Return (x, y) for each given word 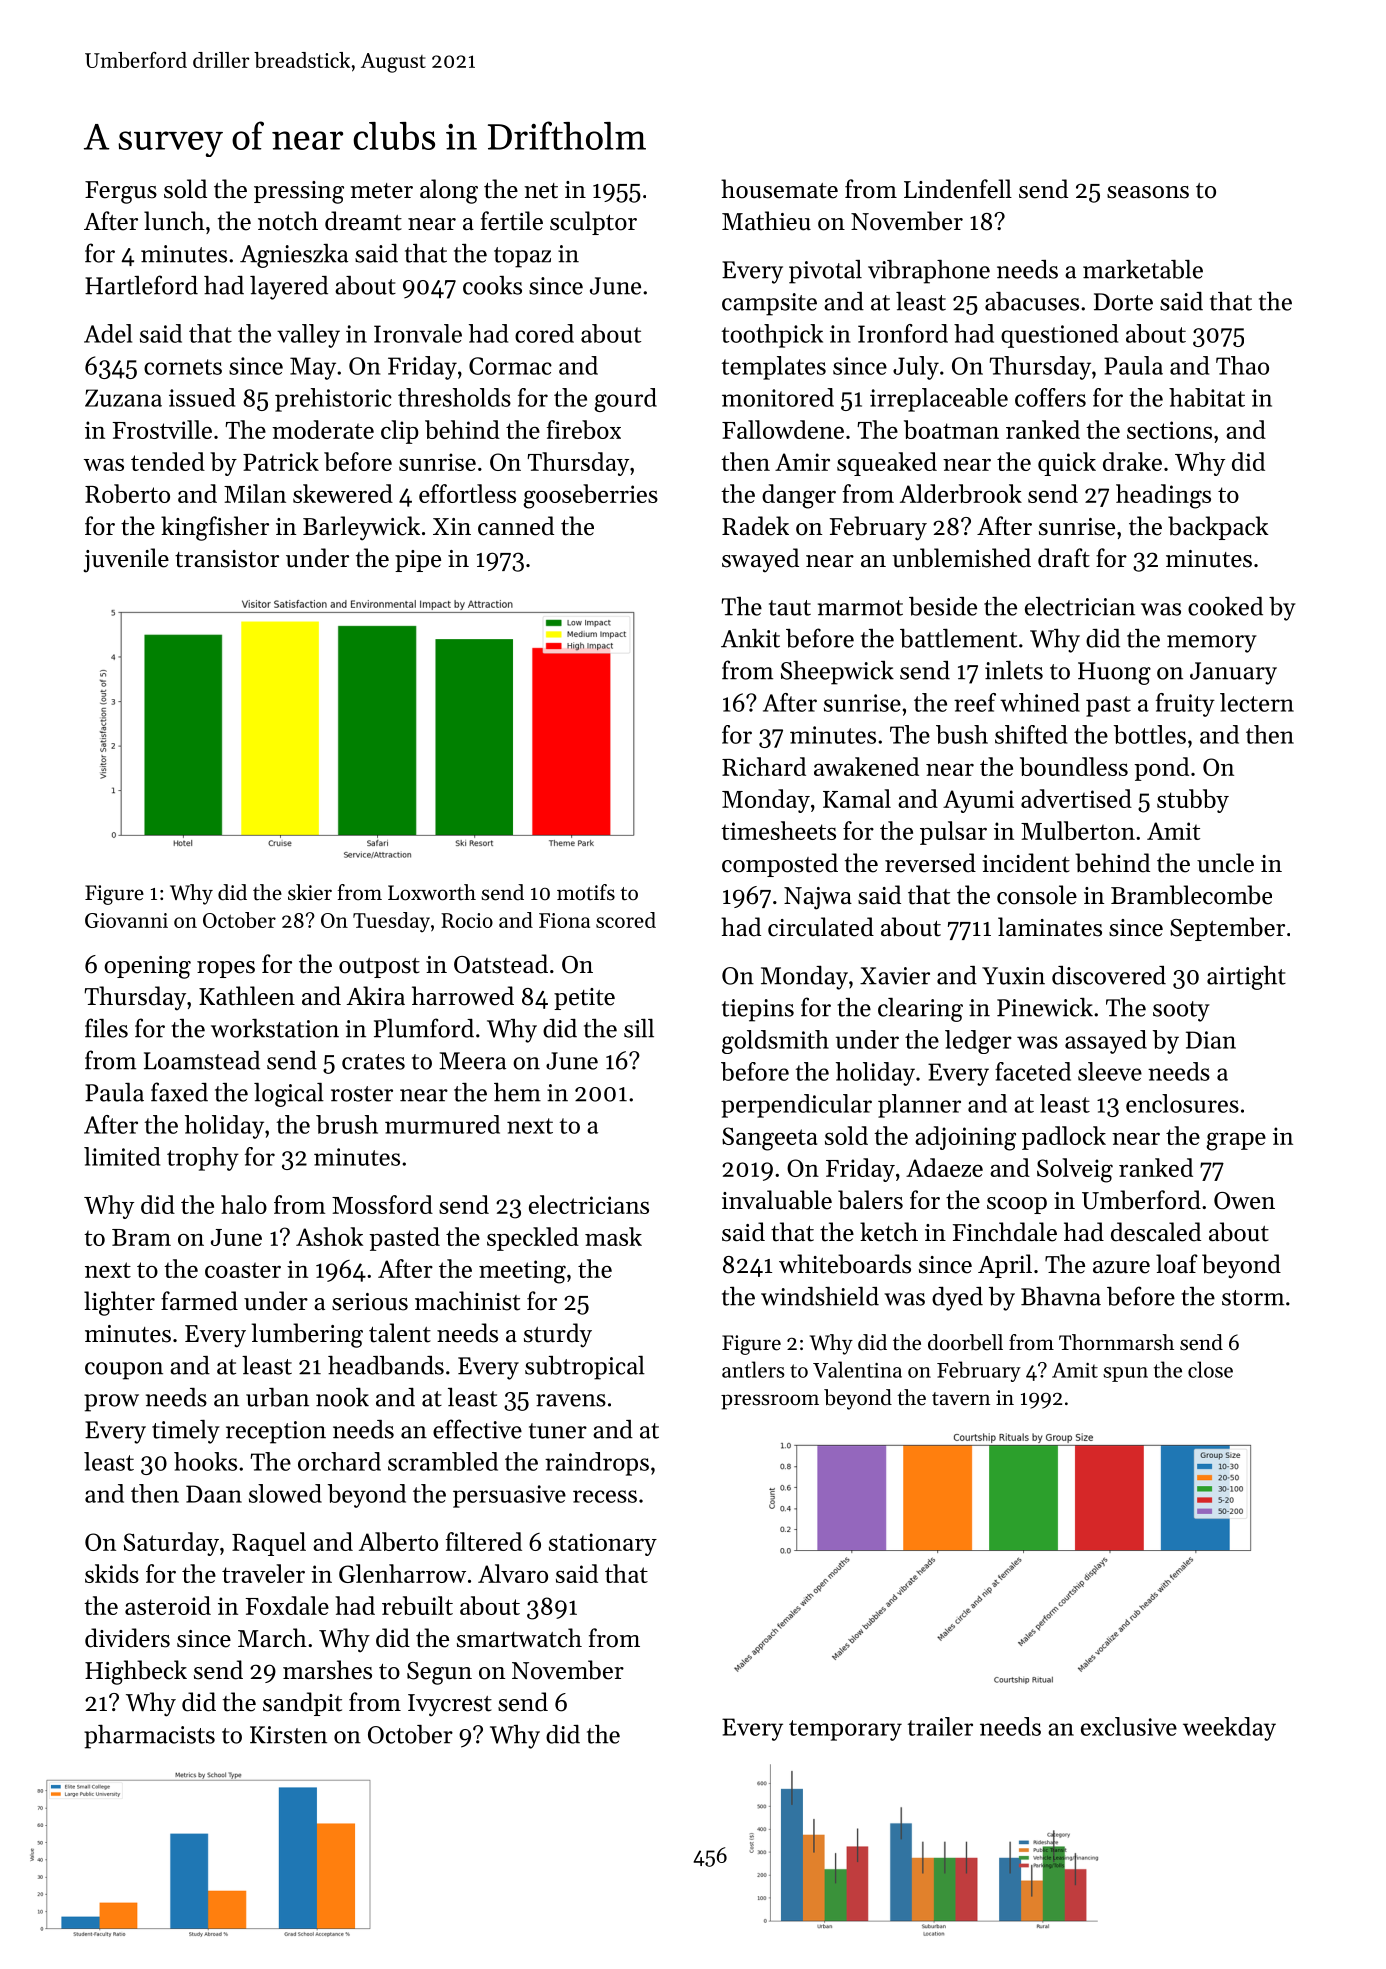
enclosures (1182, 1103)
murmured (442, 1124)
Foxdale (287, 1605)
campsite (769, 304)
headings (1163, 496)
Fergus (121, 192)
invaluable (777, 1200)
